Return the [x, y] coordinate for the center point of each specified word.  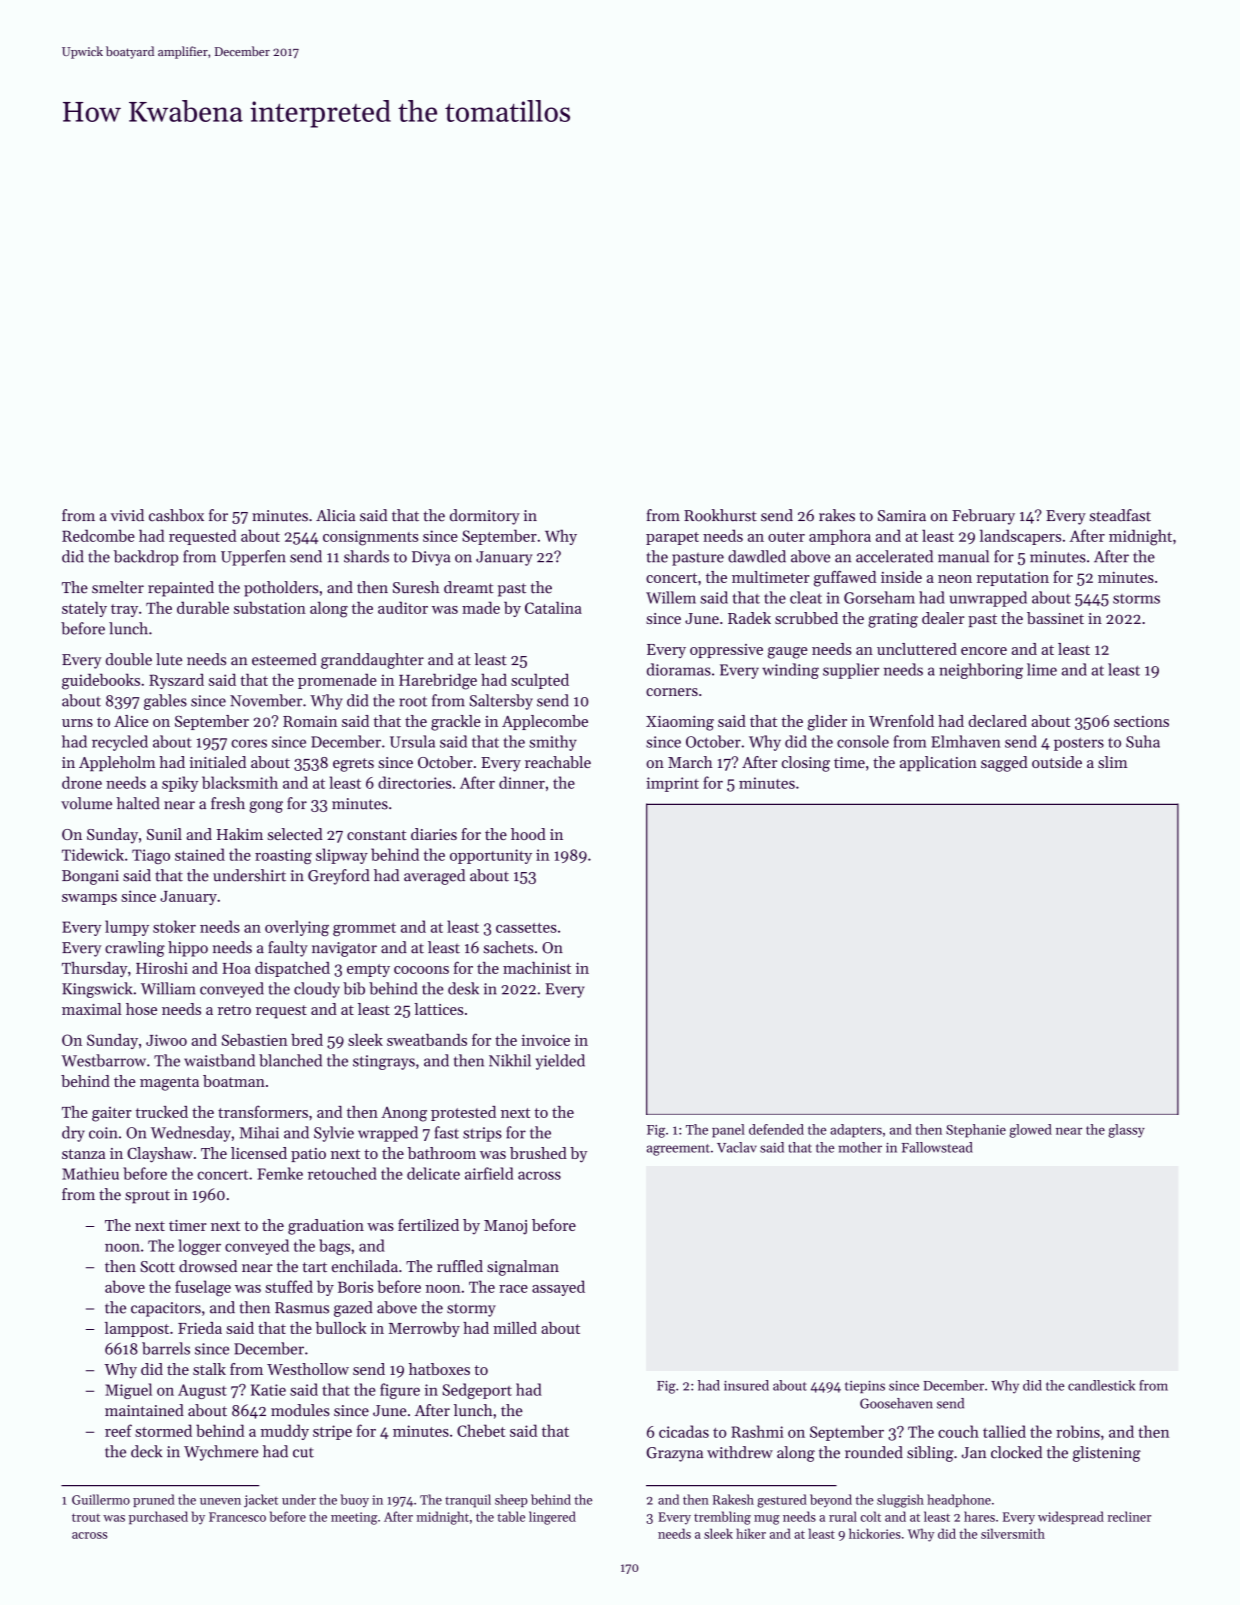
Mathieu [90, 1173]
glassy [1126, 1131]
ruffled [460, 1266]
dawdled [757, 556]
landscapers [1020, 537]
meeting [354, 1518]
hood [528, 834]
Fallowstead [937, 1147]
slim [1113, 762]
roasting [283, 856]
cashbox [176, 515]
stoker [174, 926]
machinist [537, 968]
